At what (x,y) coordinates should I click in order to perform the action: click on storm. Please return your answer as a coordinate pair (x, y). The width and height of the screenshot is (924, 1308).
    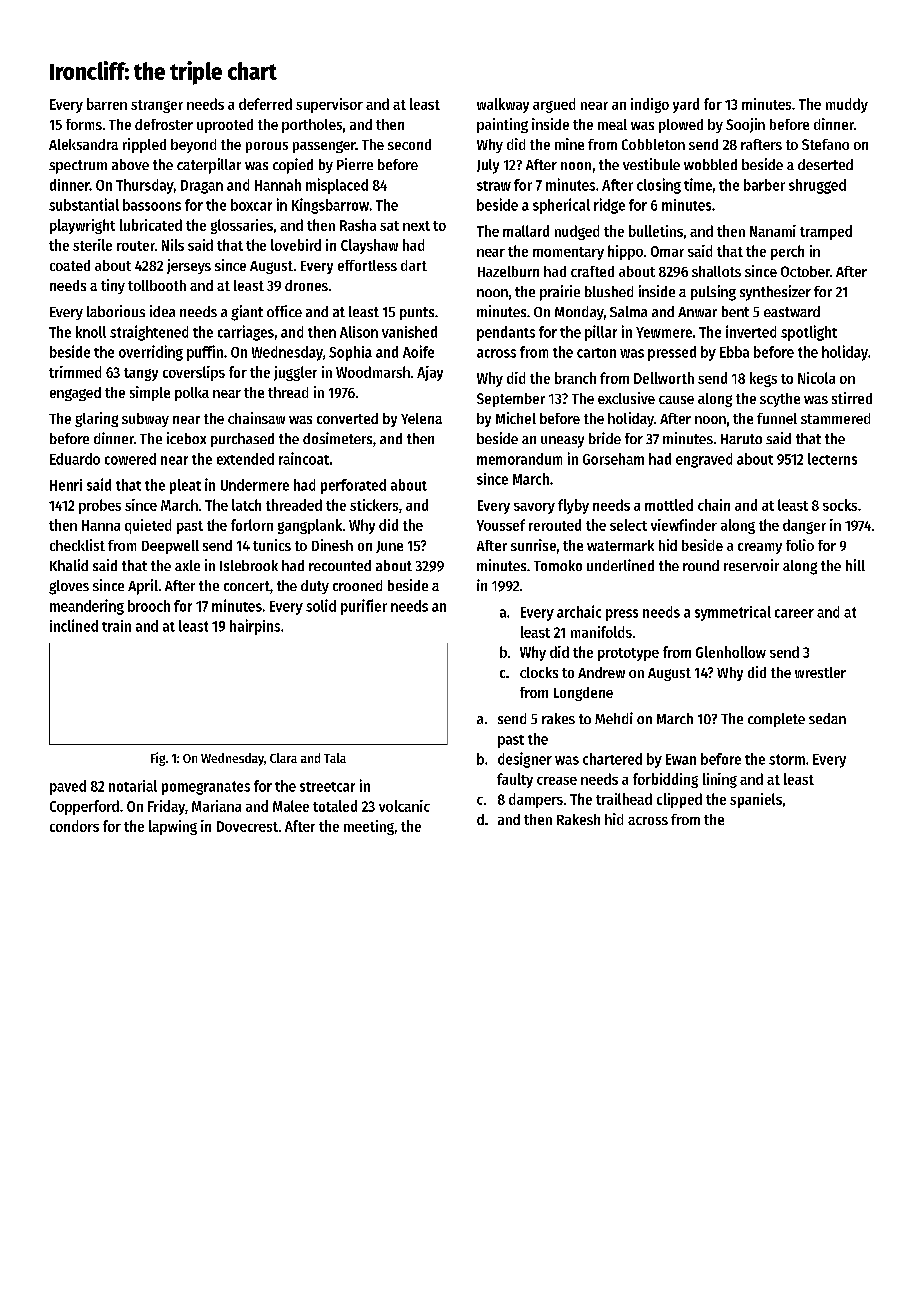
    Looking at the image, I should click on (787, 759).
